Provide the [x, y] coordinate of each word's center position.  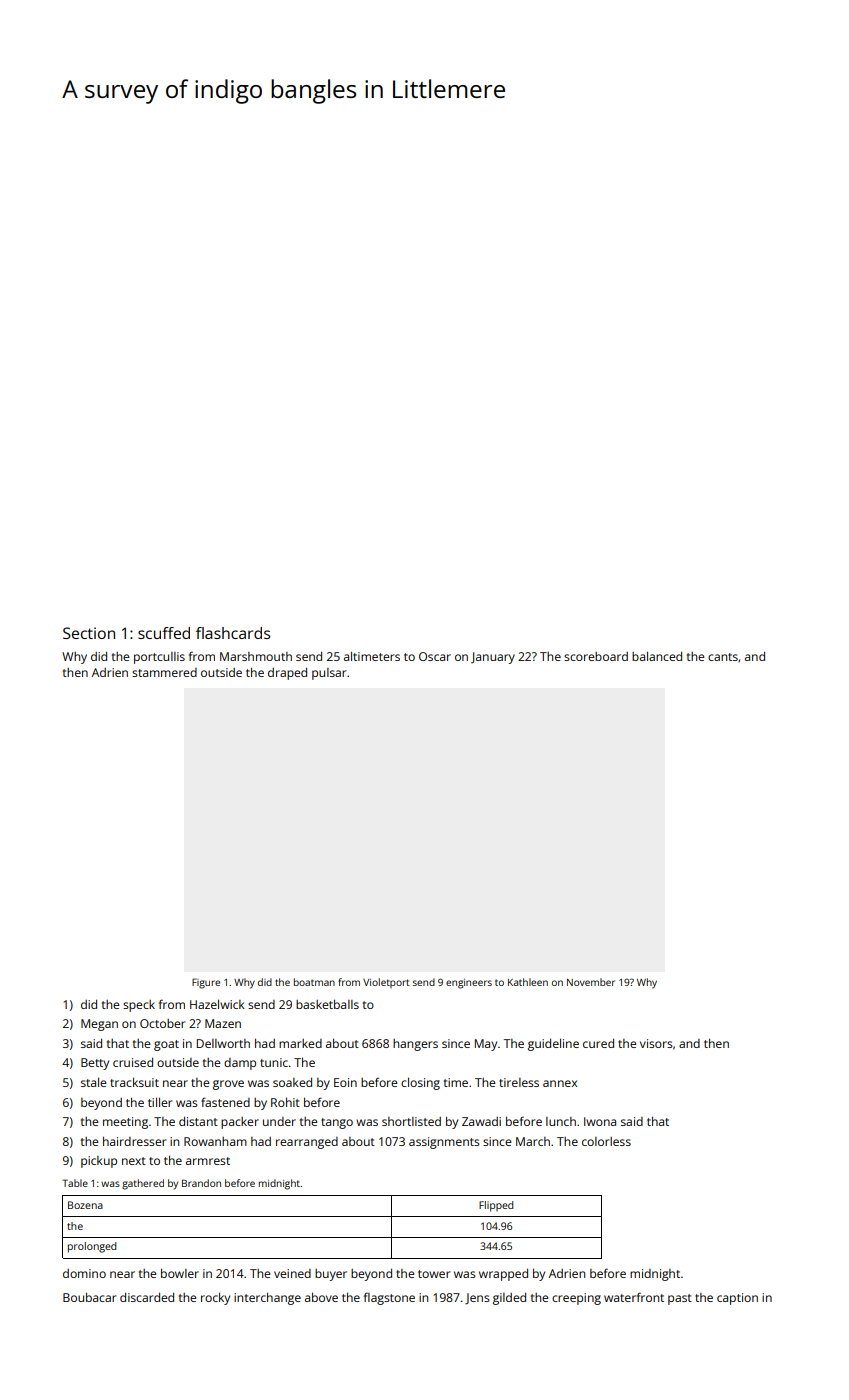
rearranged [307, 1143]
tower [434, 1274]
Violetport [386, 983]
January [493, 658]
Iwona [600, 1121]
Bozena [85, 1205]
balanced [657, 656]
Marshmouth [256, 656]
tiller [160, 1102]
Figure [206, 983]
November [591, 982]
